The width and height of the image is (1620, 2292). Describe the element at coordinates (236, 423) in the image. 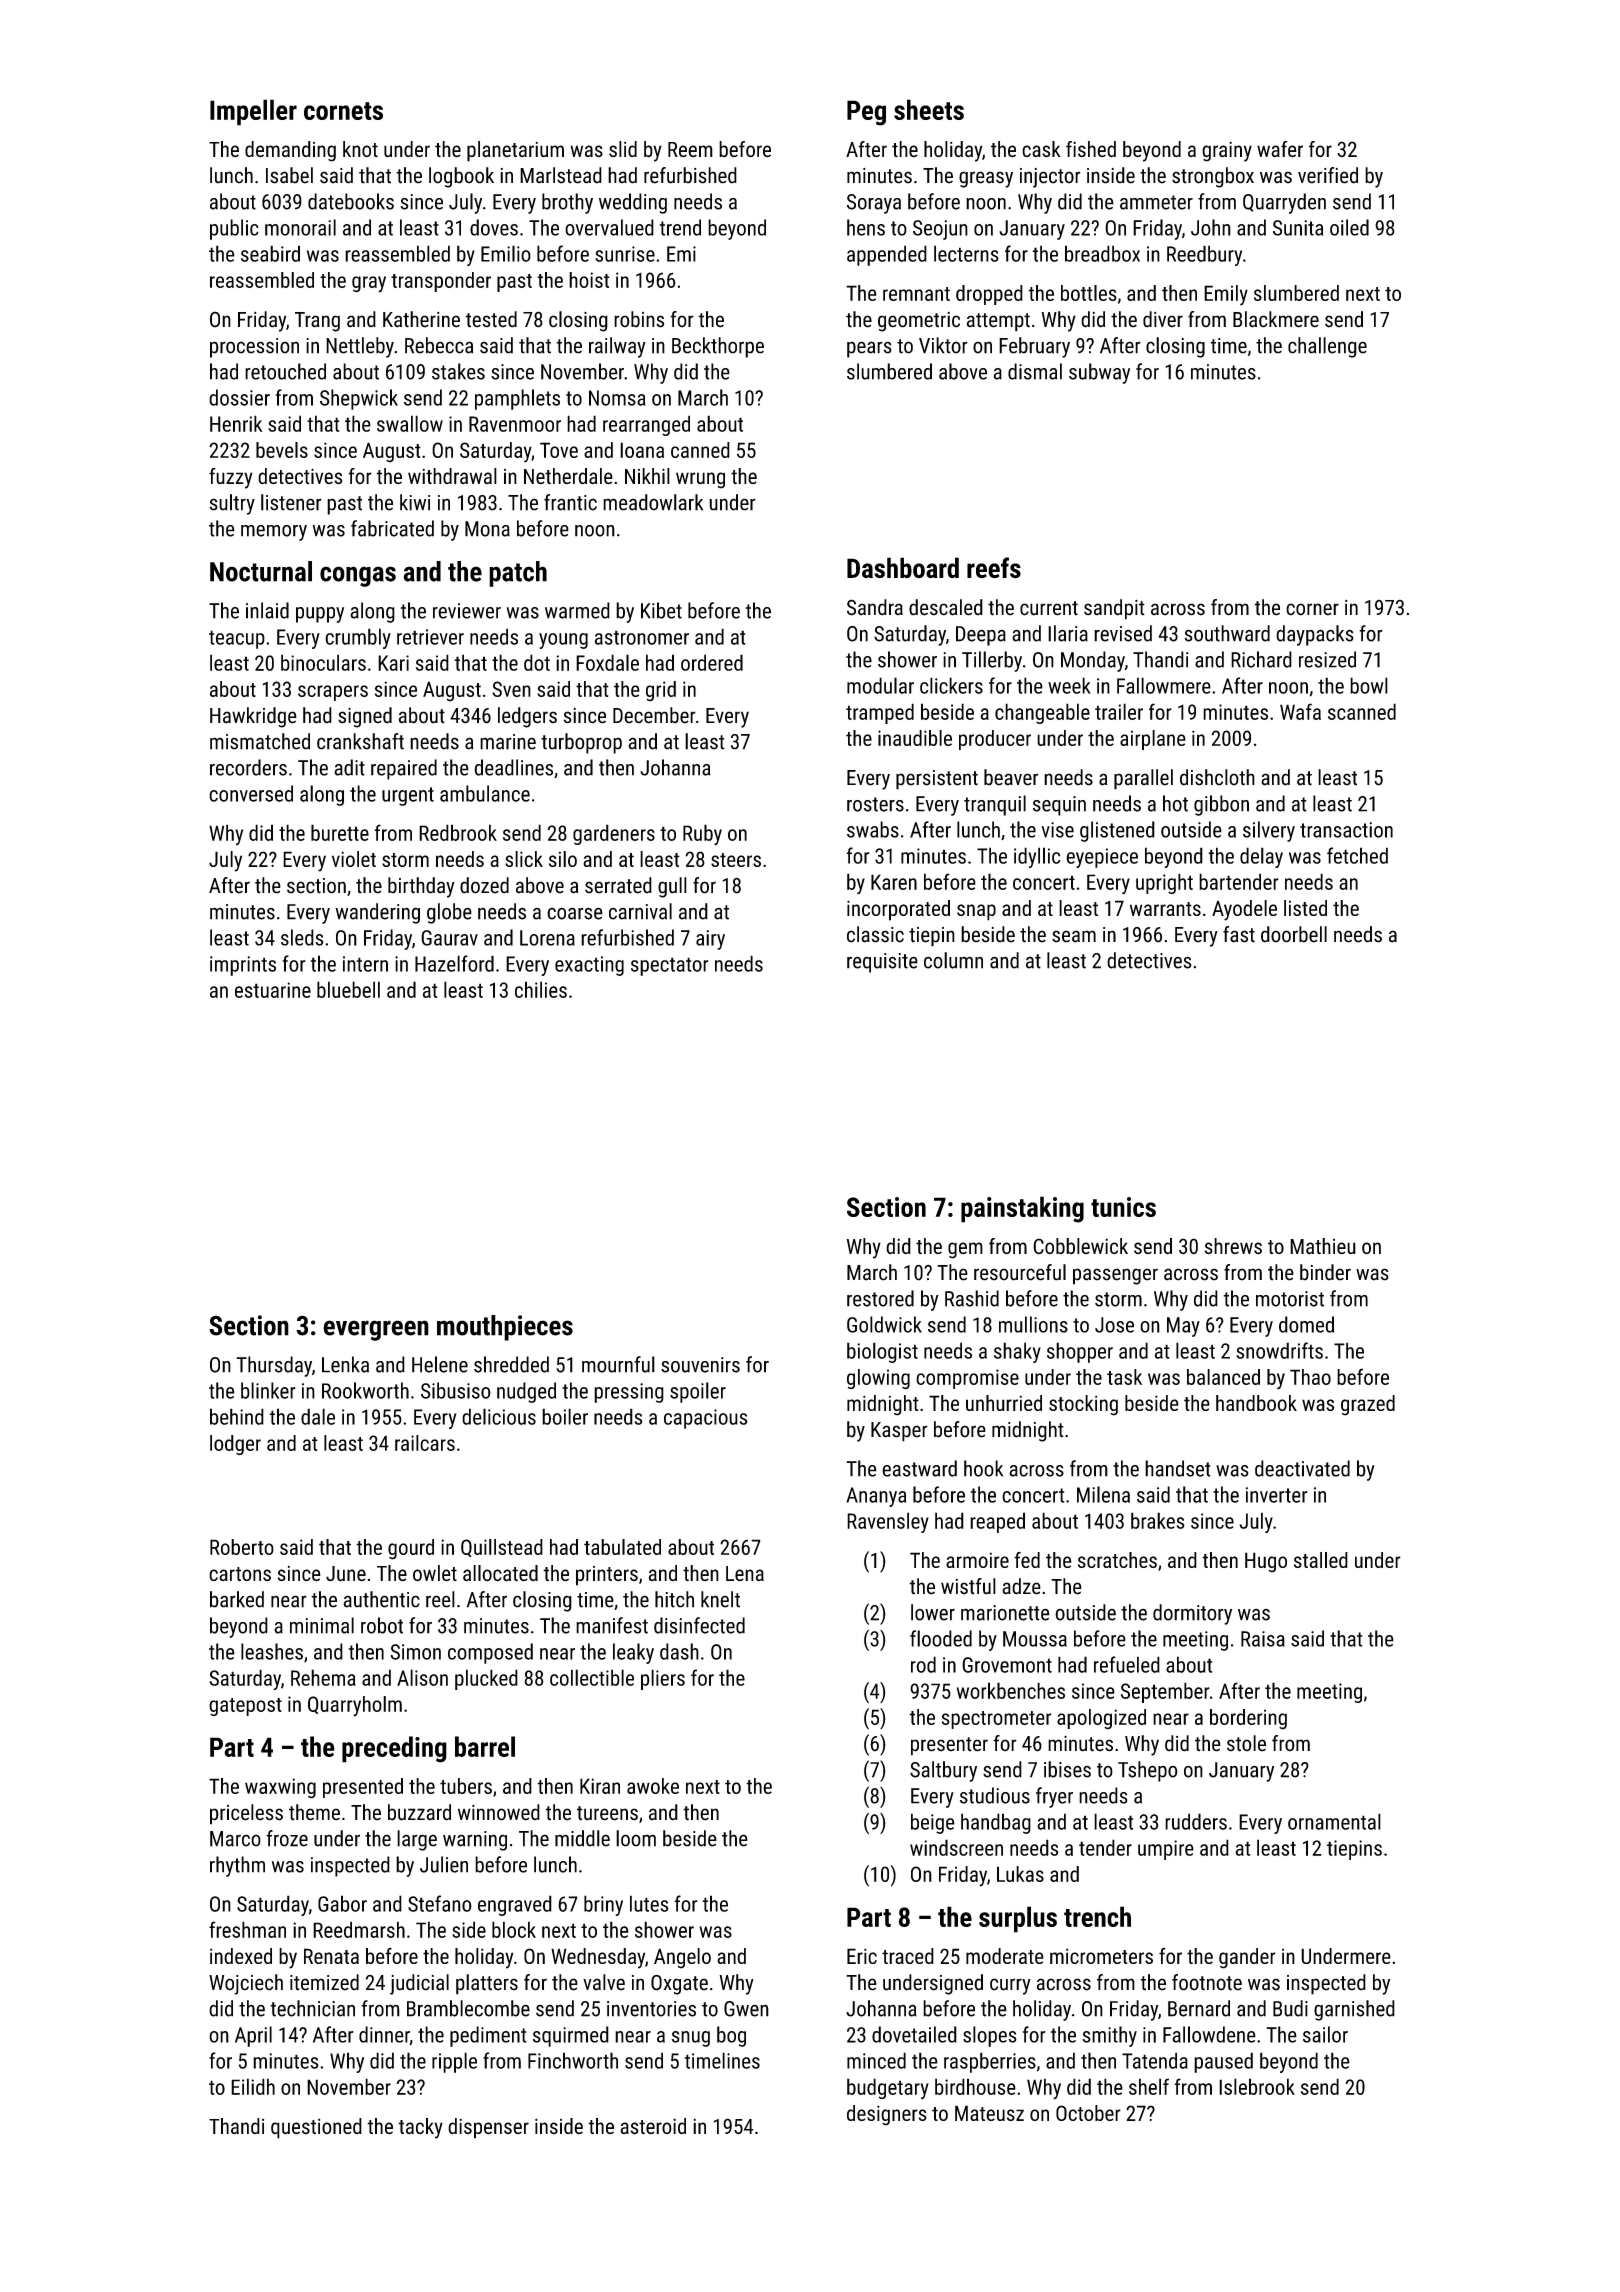

I see `Henrik` at that location.
